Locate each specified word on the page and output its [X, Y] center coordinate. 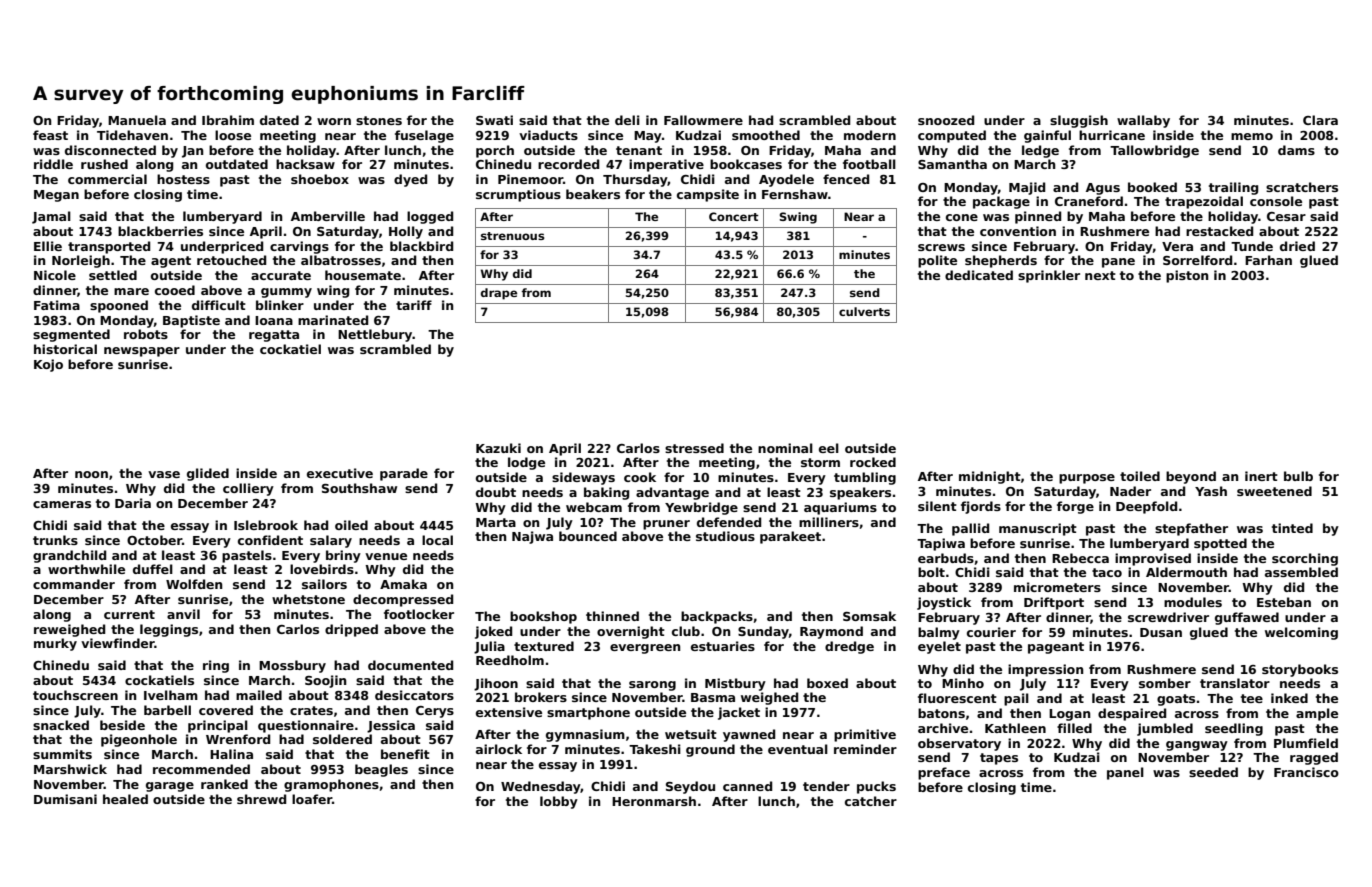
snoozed [946, 120]
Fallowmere [703, 120]
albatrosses [341, 260]
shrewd [261, 799]
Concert [734, 216]
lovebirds [322, 569]
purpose [1087, 479]
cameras [62, 504]
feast [50, 135]
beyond [1191, 477]
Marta [496, 522]
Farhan [1268, 260]
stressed [694, 448]
